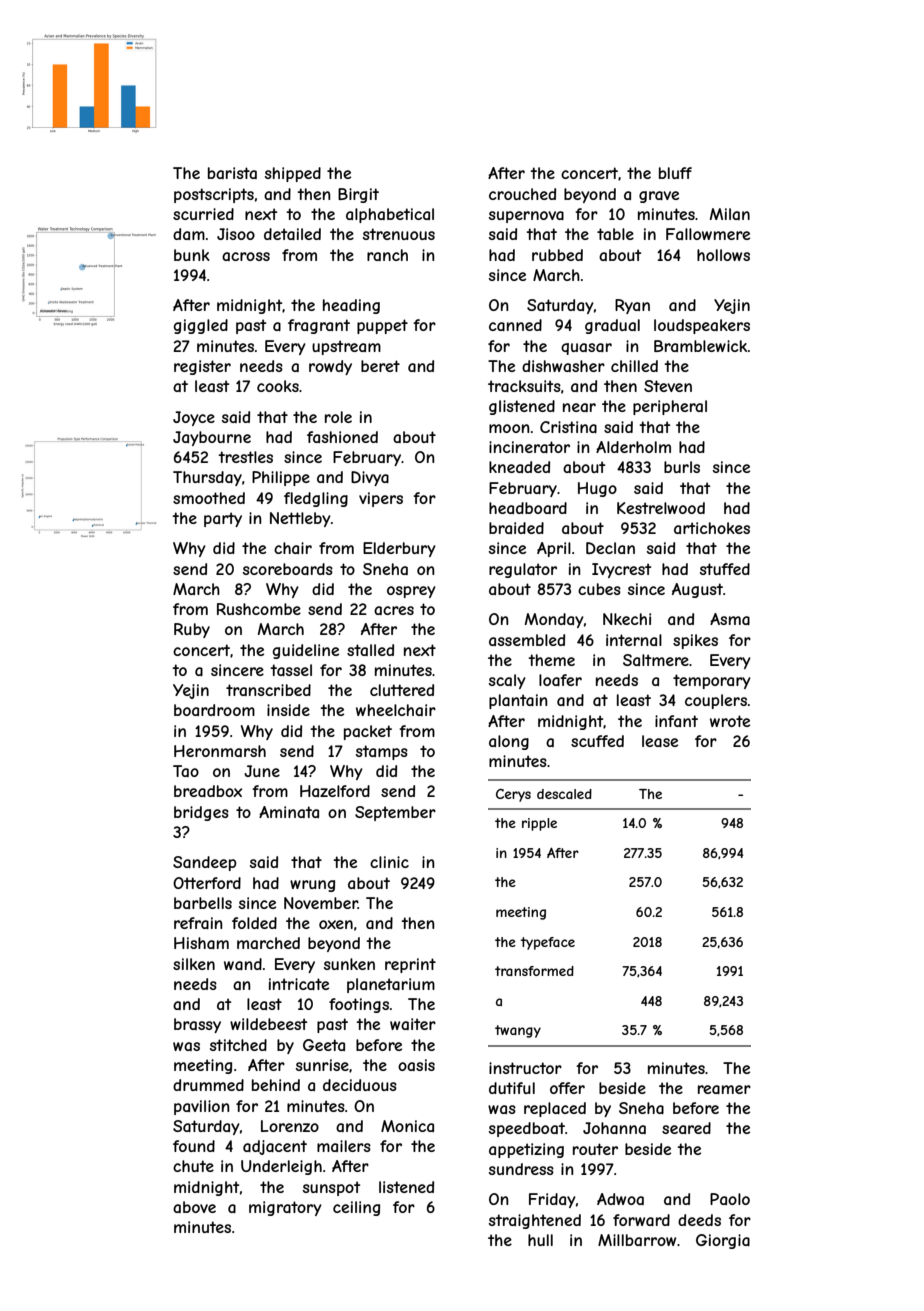 The image size is (924, 1311). I want to click on wrung, so click(312, 886).
